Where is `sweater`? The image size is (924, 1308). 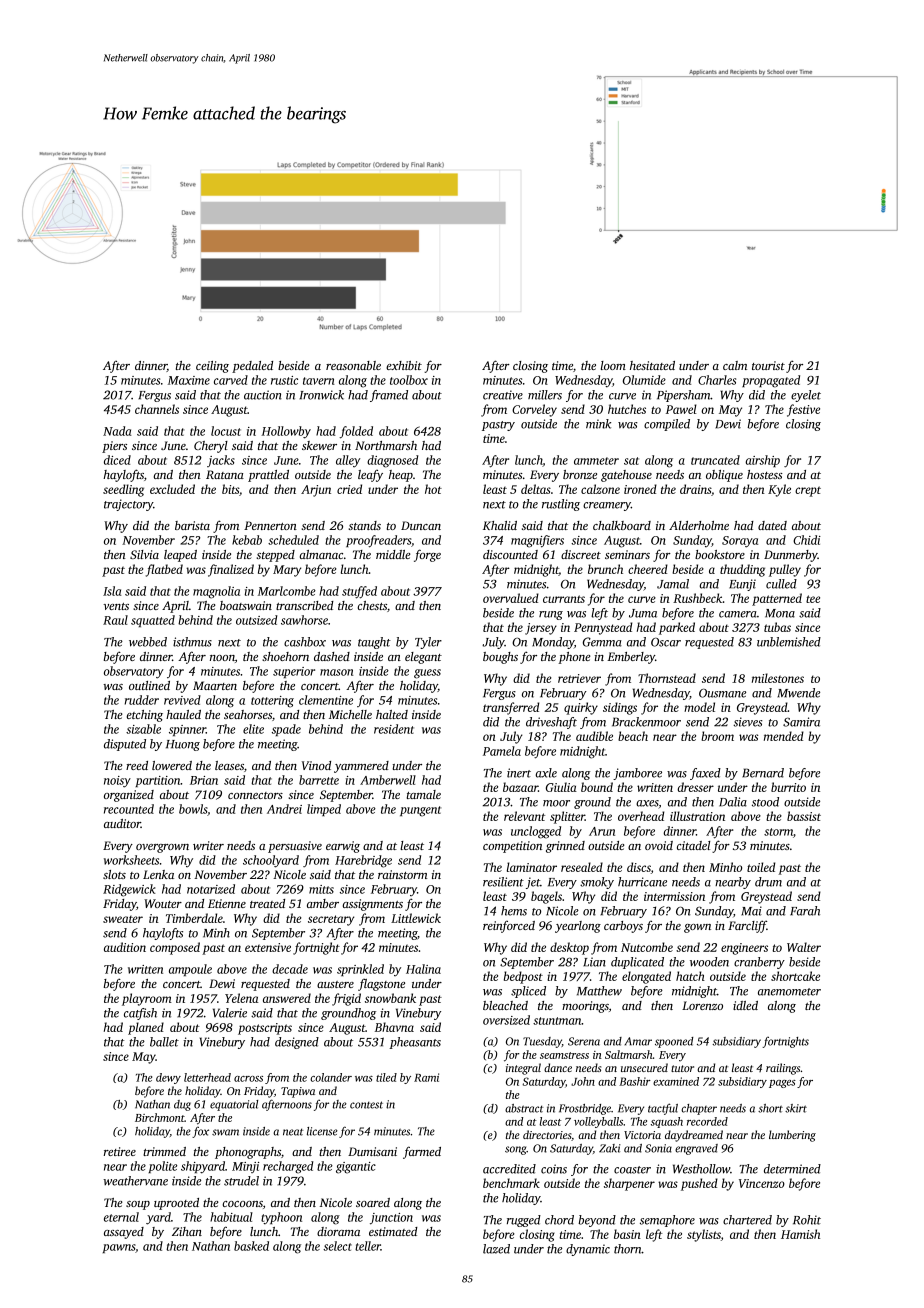 sweater is located at coordinates (123, 919).
